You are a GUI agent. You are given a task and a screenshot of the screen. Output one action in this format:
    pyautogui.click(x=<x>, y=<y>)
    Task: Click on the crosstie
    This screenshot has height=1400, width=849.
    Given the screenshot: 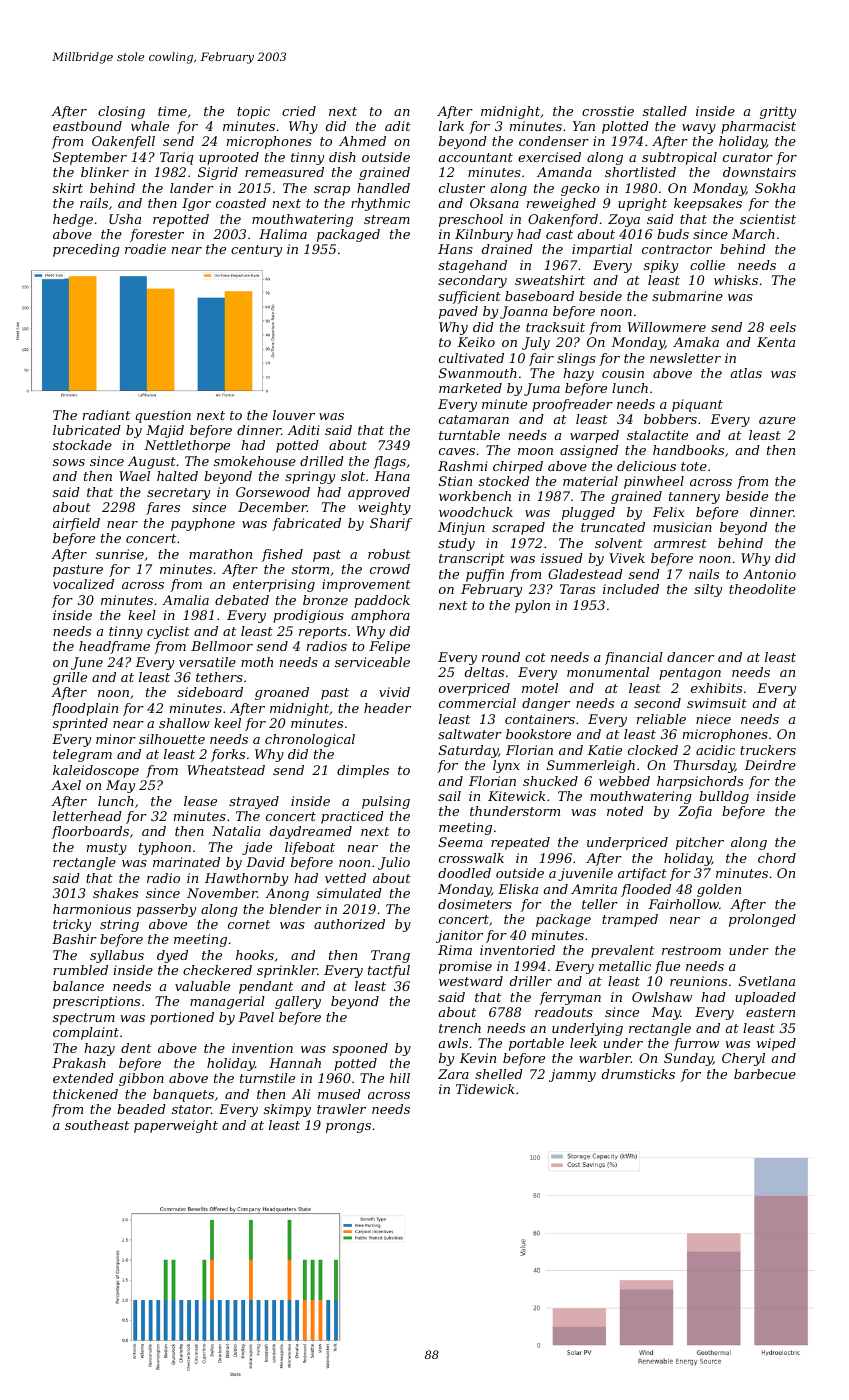 What is the action you would take?
    pyautogui.click(x=608, y=111)
